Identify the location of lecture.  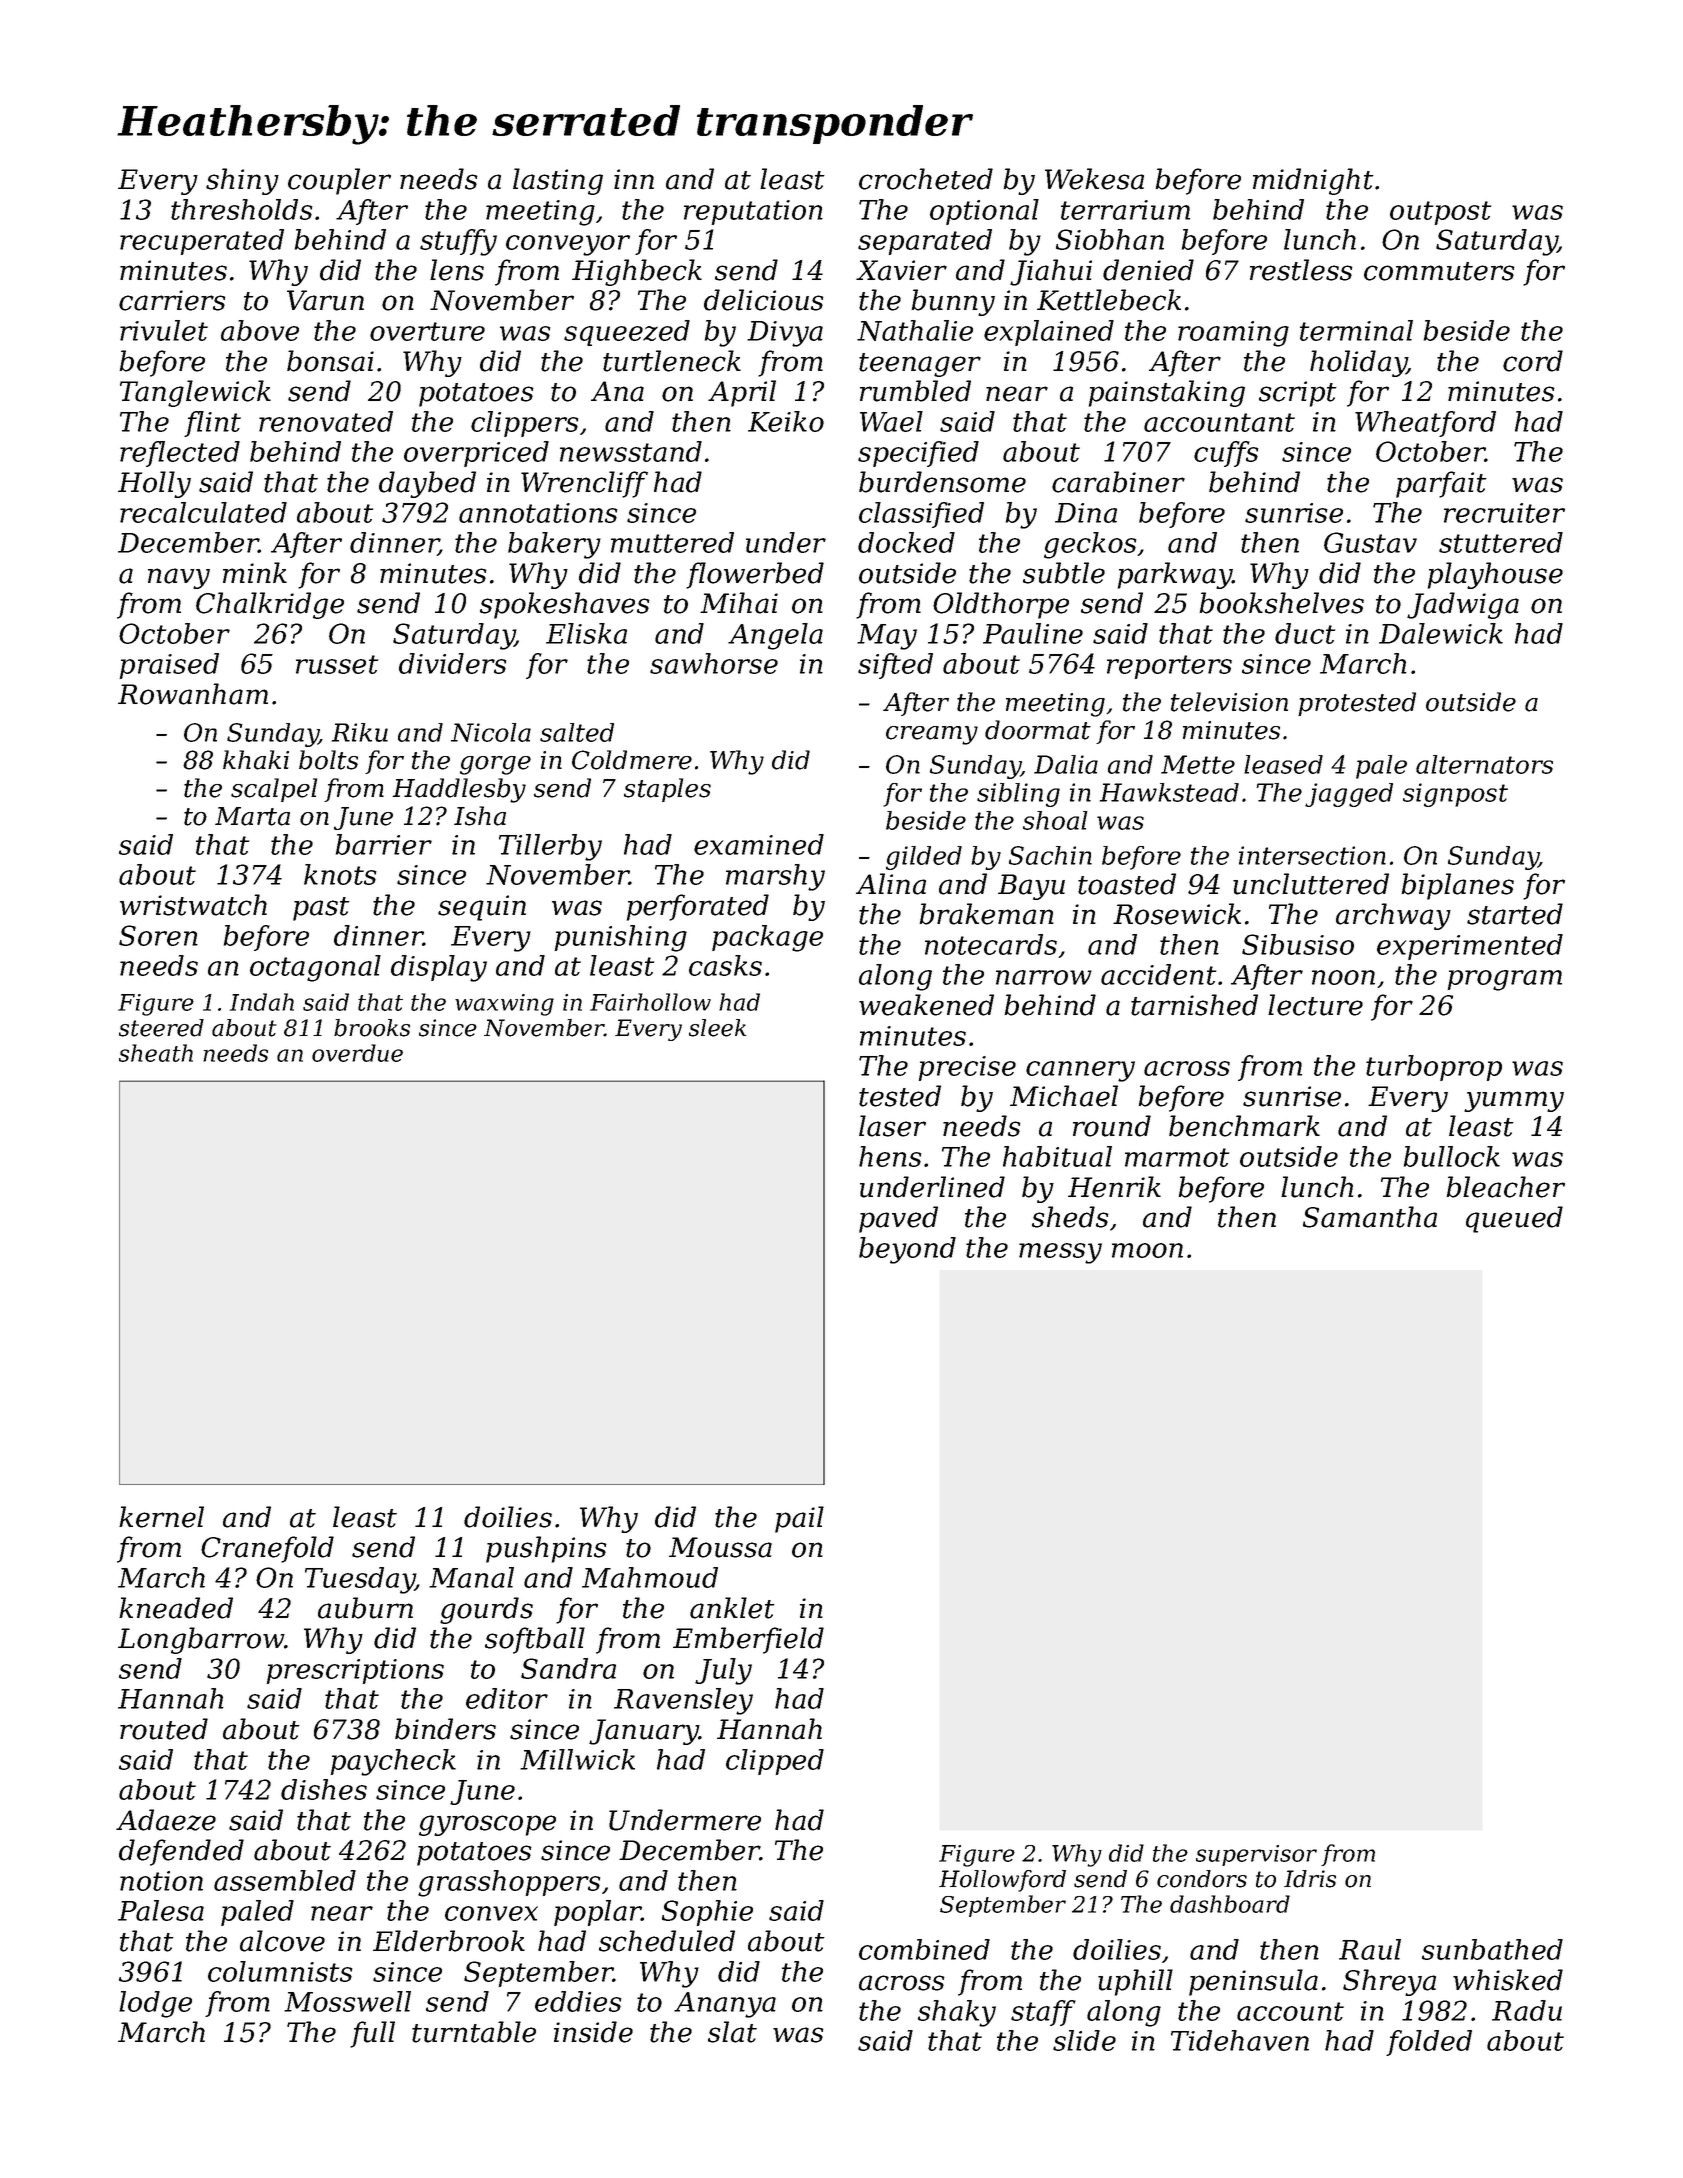
(1315, 1005).
